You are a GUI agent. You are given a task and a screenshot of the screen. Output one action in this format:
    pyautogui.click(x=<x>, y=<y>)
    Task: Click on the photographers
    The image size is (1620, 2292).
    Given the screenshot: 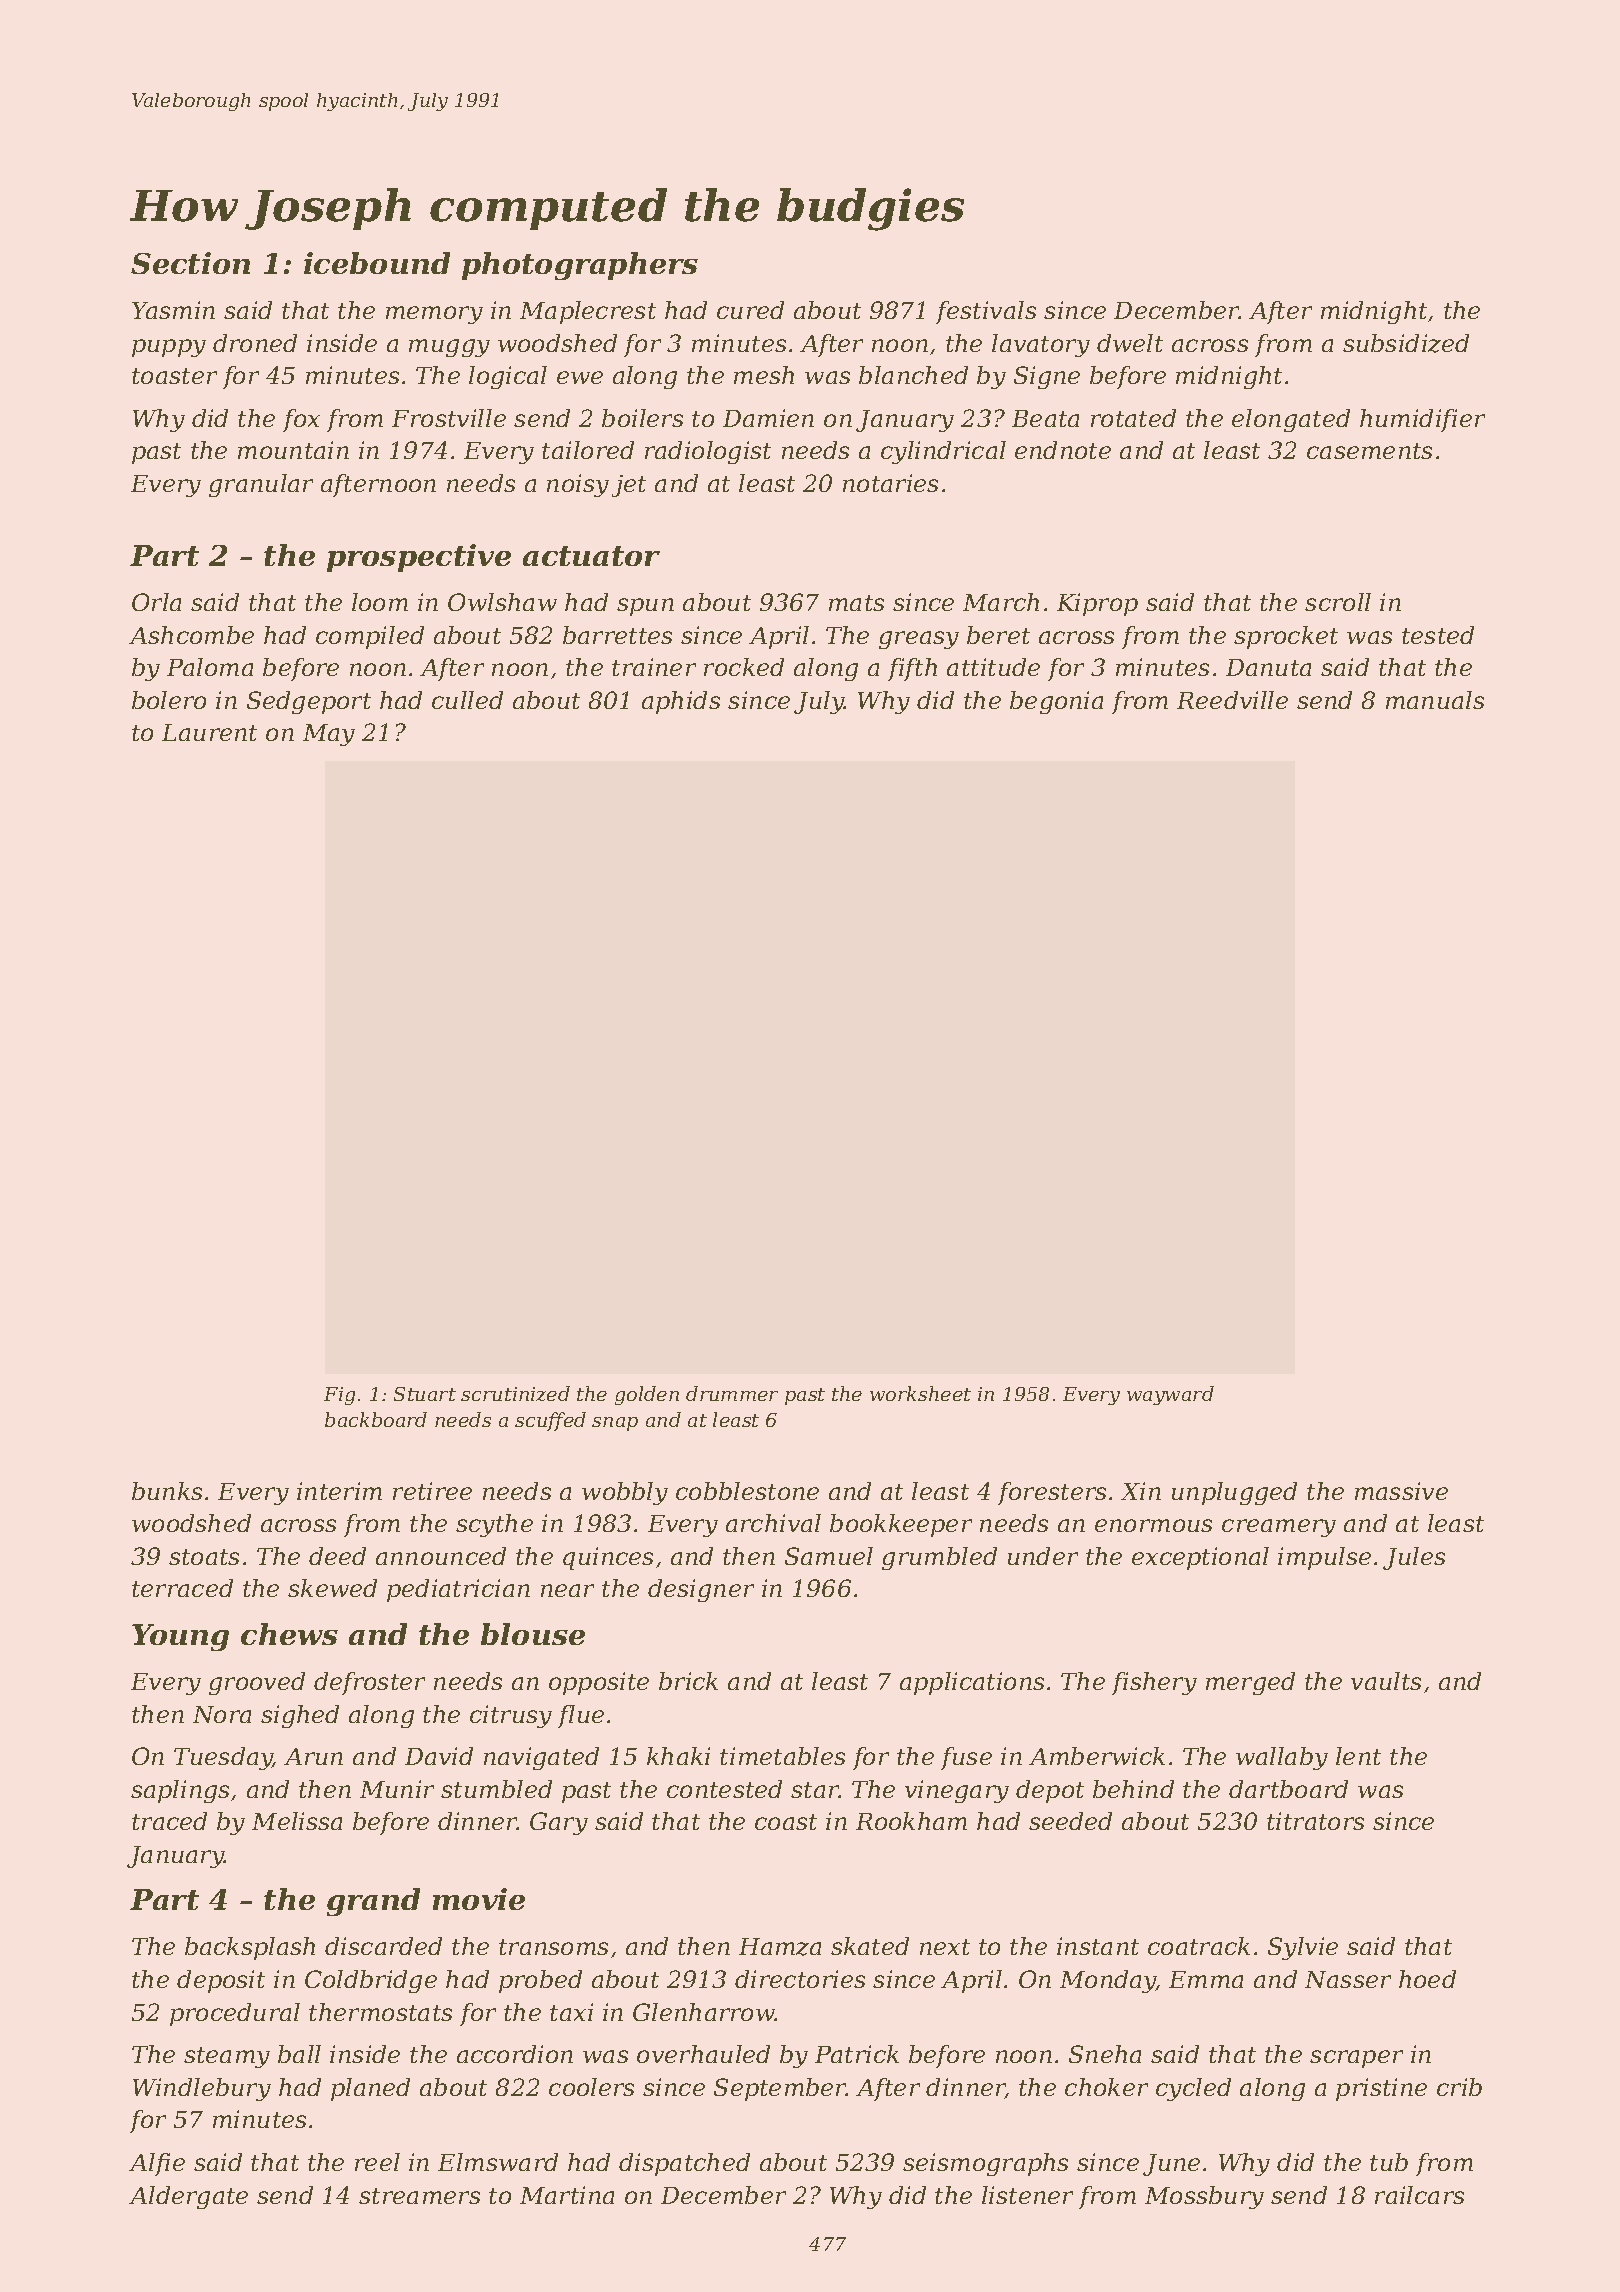 What is the action you would take?
    pyautogui.click(x=580, y=266)
